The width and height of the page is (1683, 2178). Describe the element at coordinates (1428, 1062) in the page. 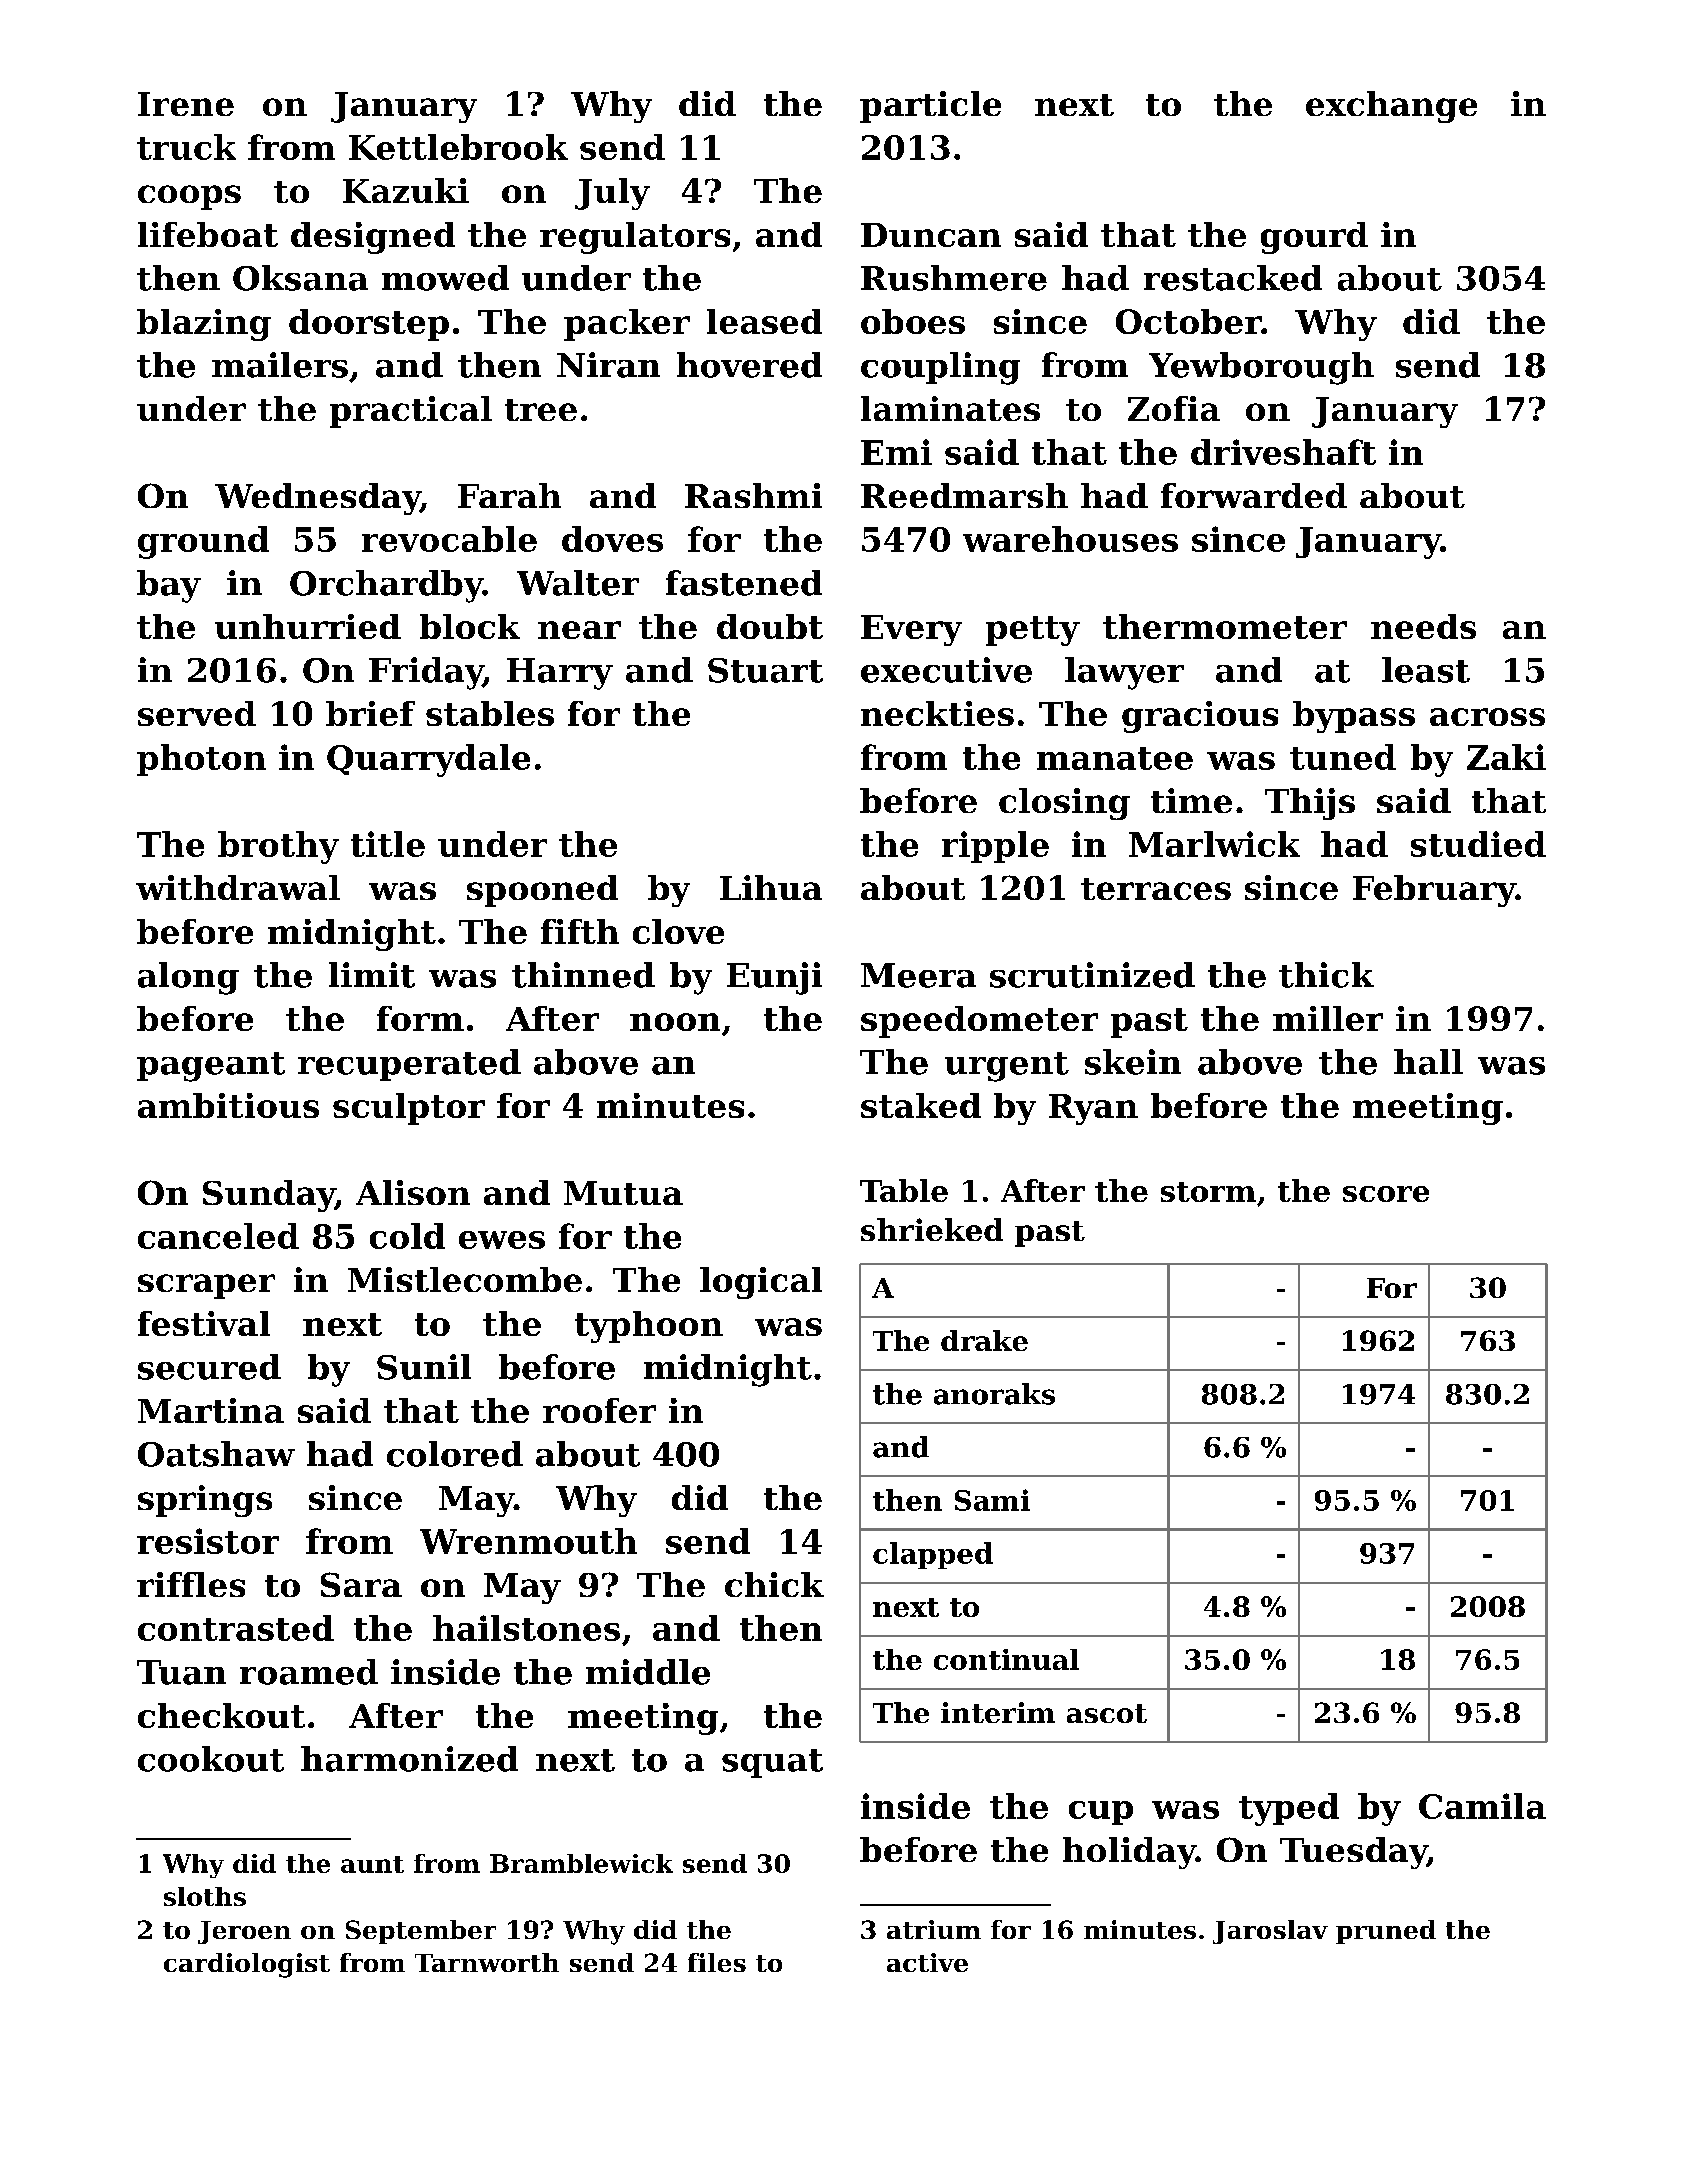

I see `hall` at that location.
